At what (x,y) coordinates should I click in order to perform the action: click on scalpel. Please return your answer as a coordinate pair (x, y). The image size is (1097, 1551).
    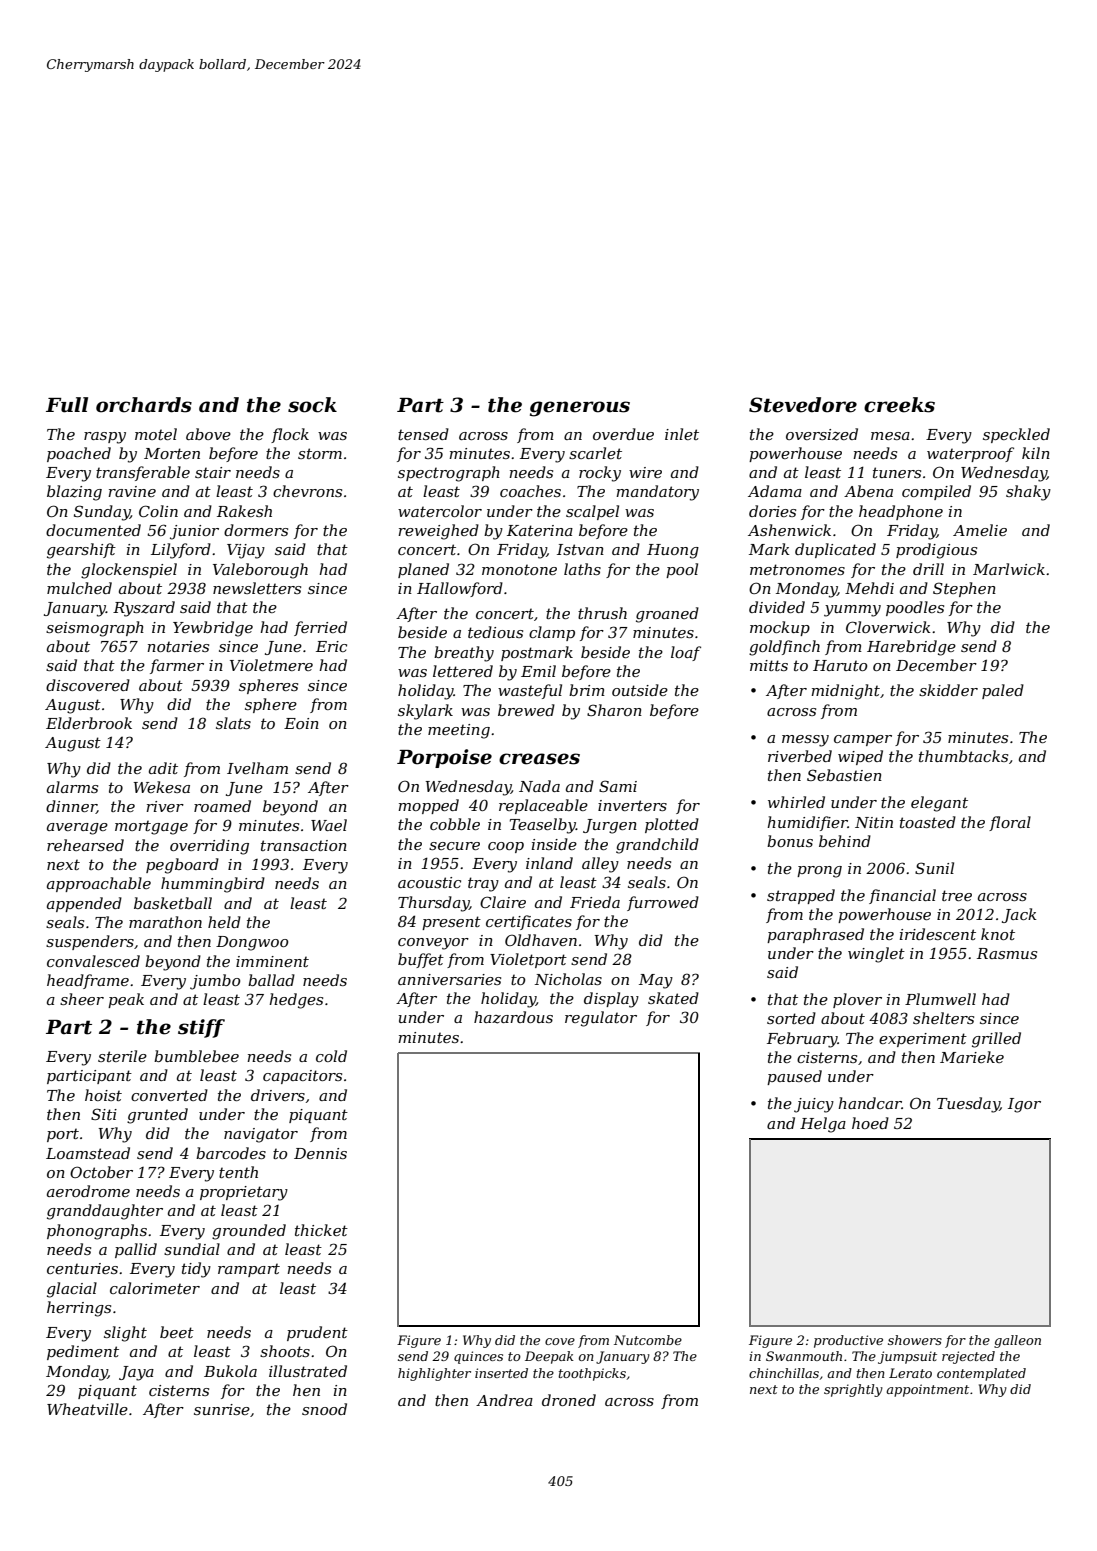
    Looking at the image, I should click on (592, 512).
